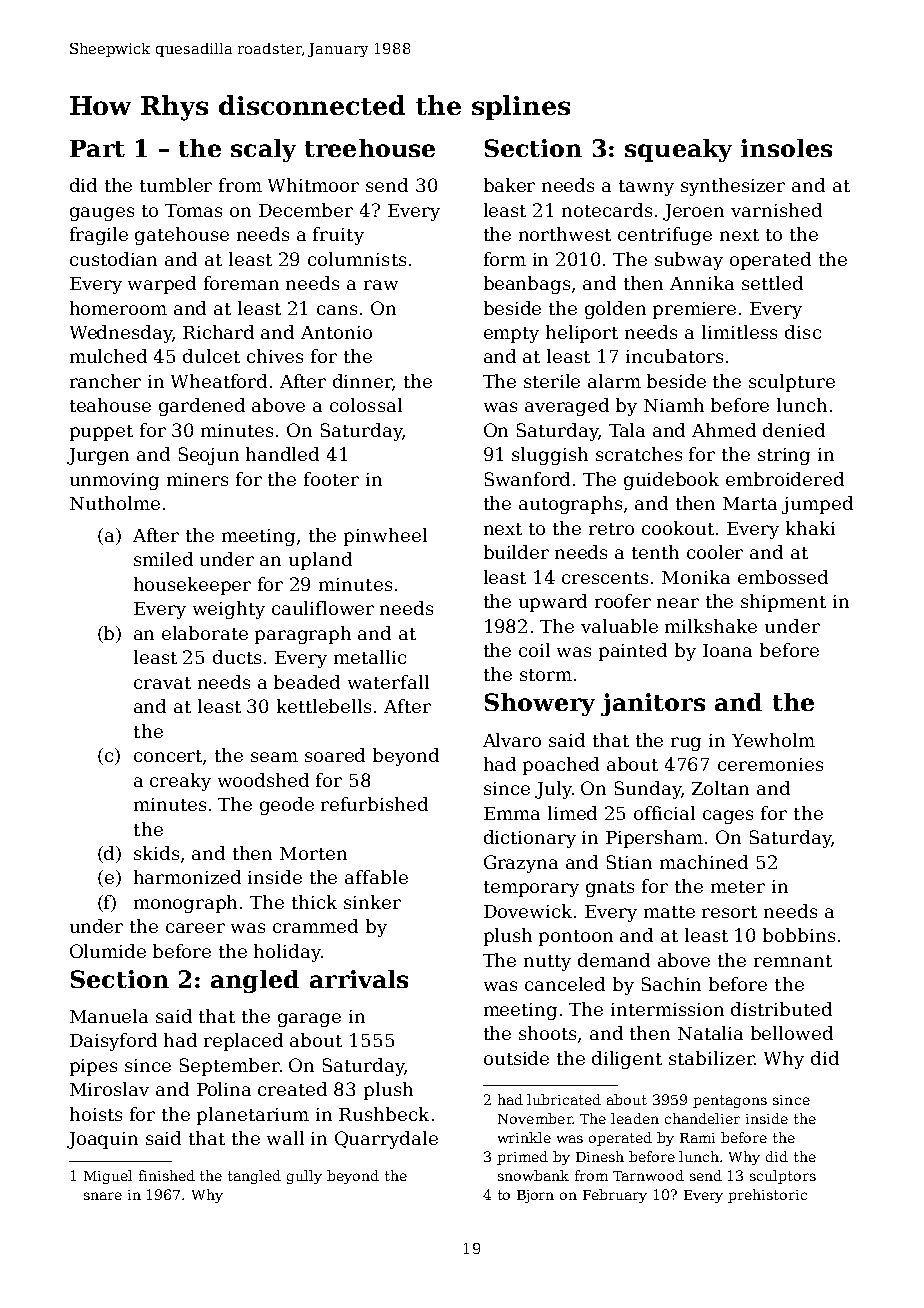 This page has width=924, height=1308. What do you see at coordinates (370, 657) in the page?
I see `metallic` at bounding box center [370, 657].
